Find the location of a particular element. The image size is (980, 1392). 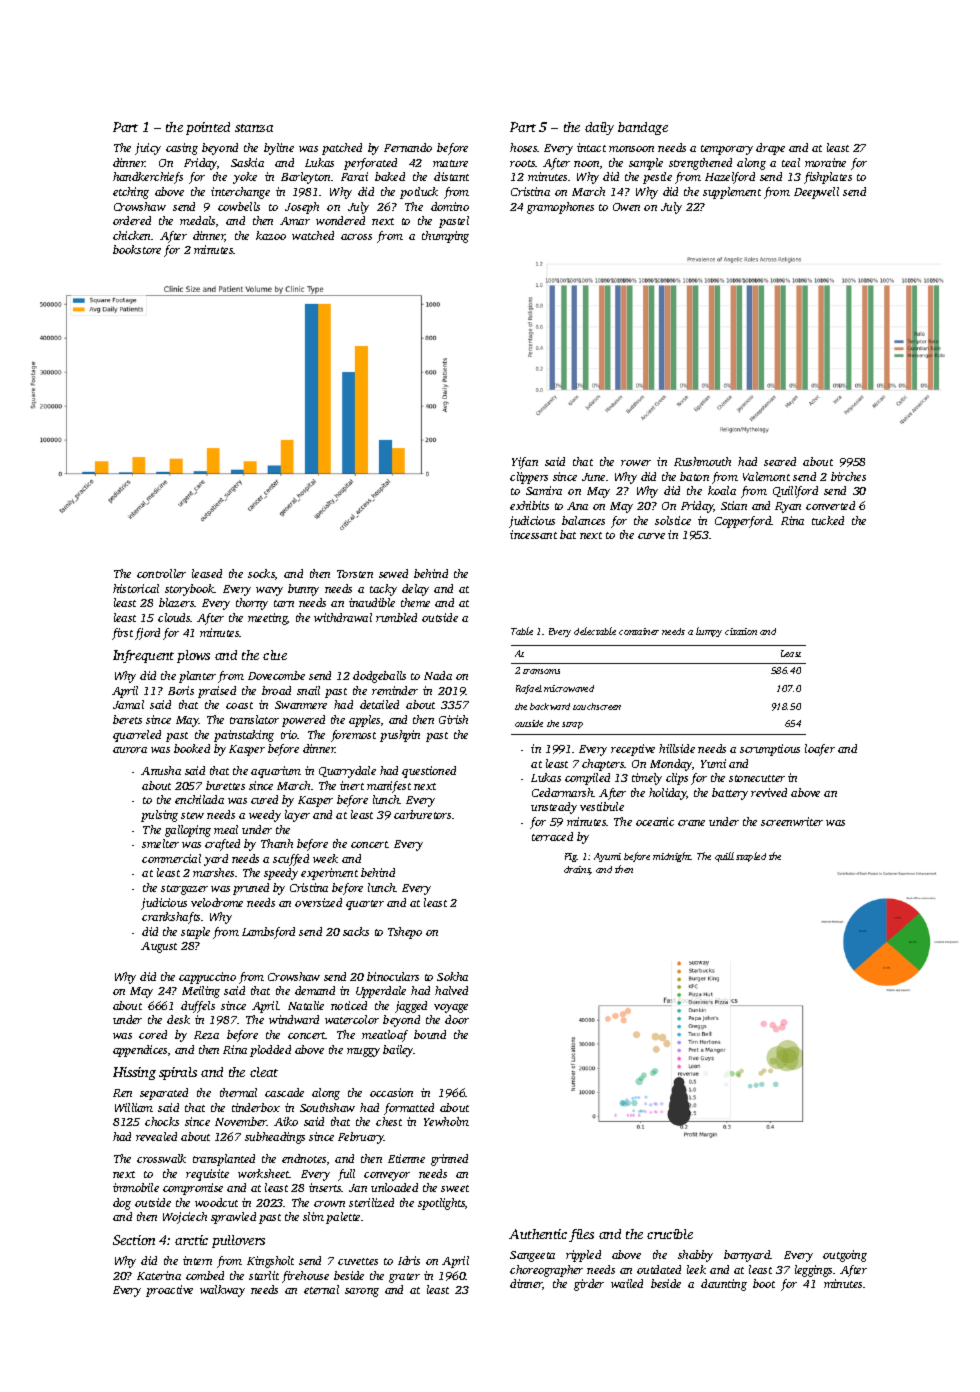

Joseph is located at coordinates (302, 208).
